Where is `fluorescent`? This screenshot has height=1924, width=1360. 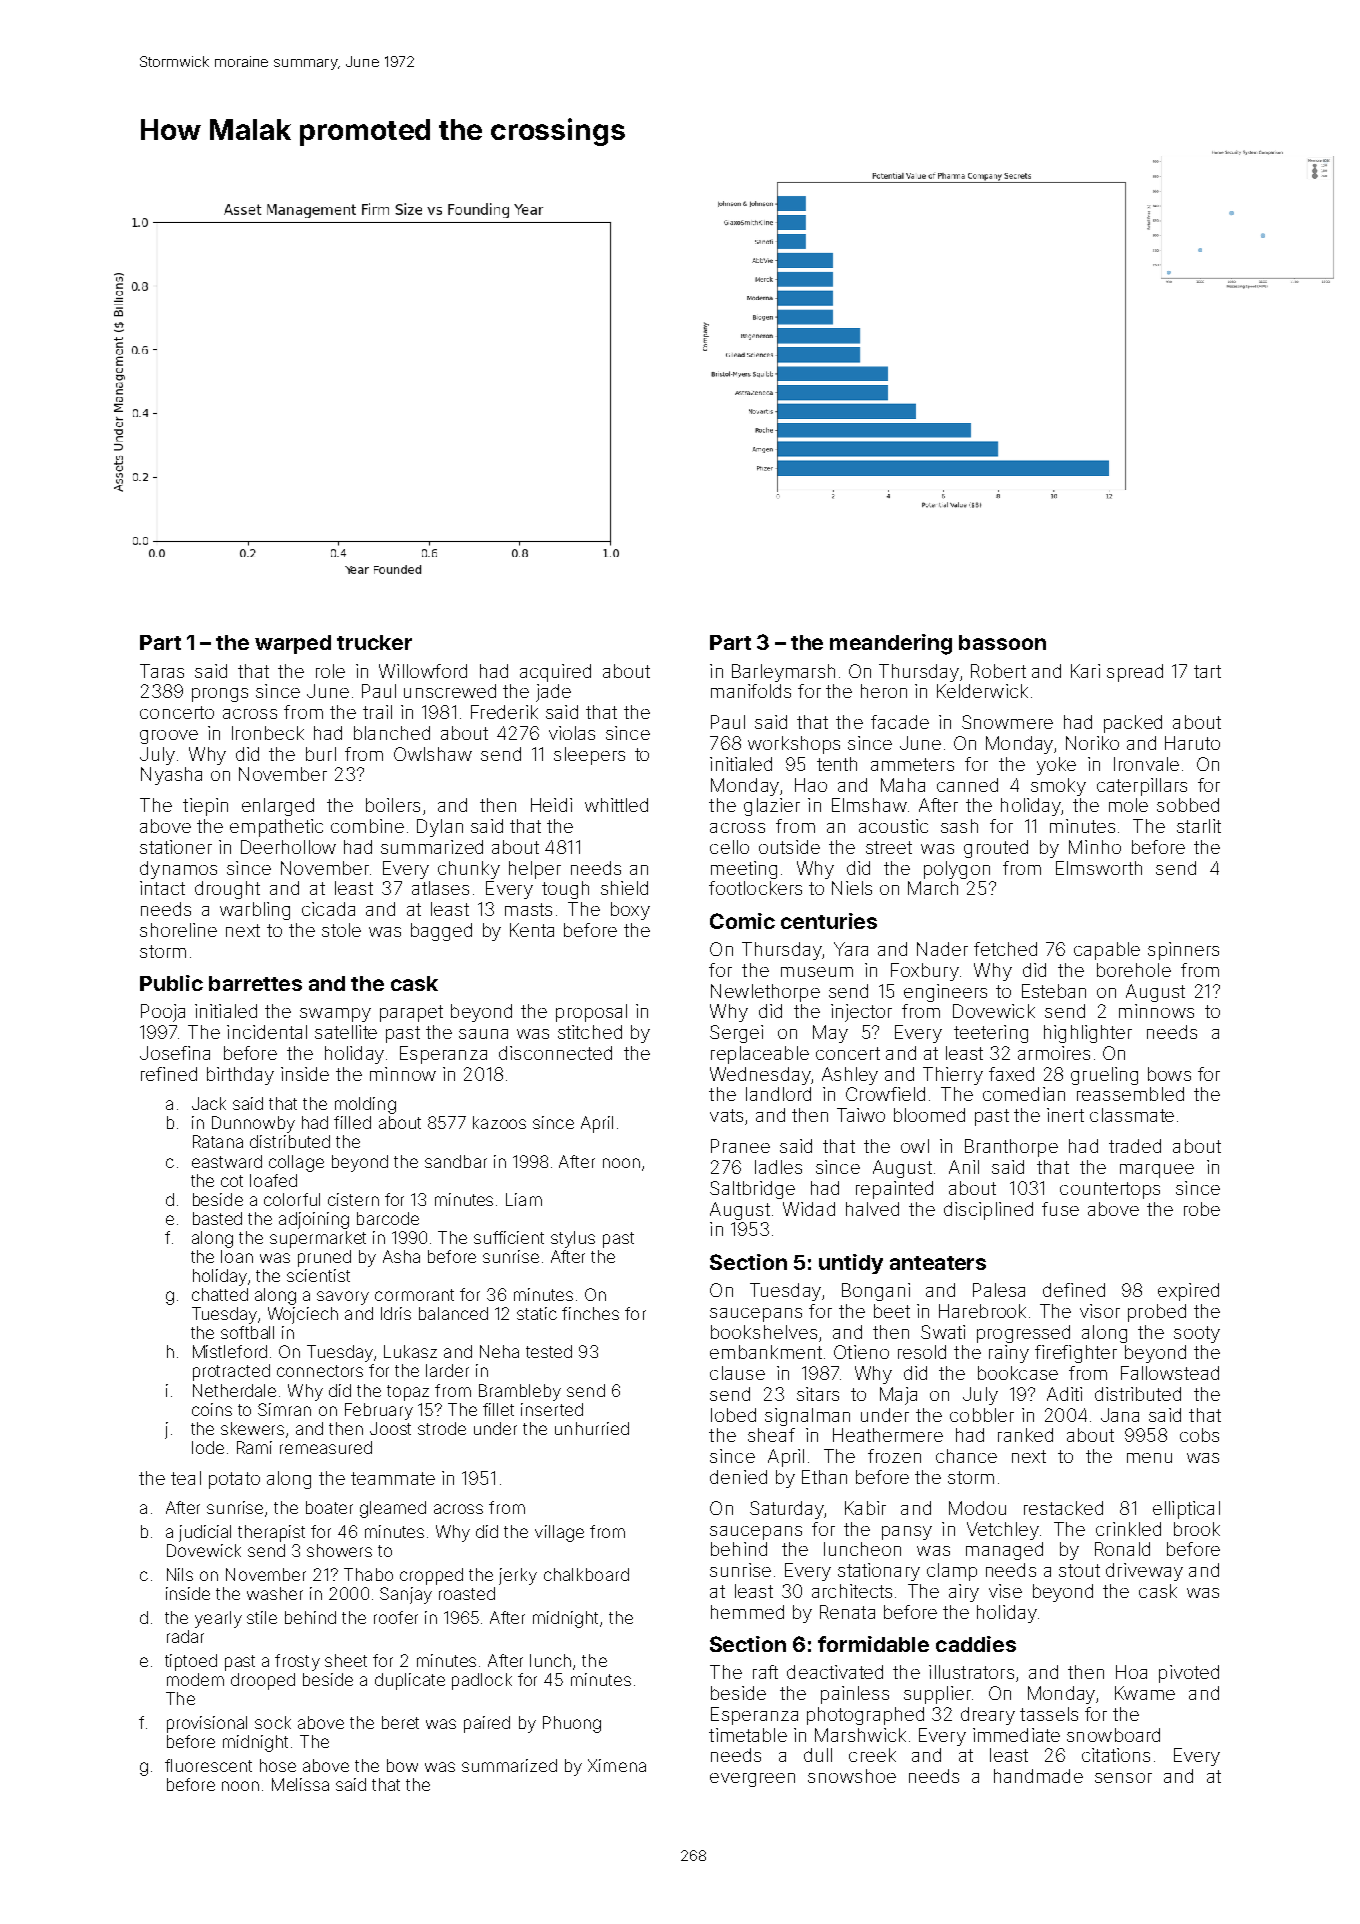 fluorescent is located at coordinates (208, 1765).
